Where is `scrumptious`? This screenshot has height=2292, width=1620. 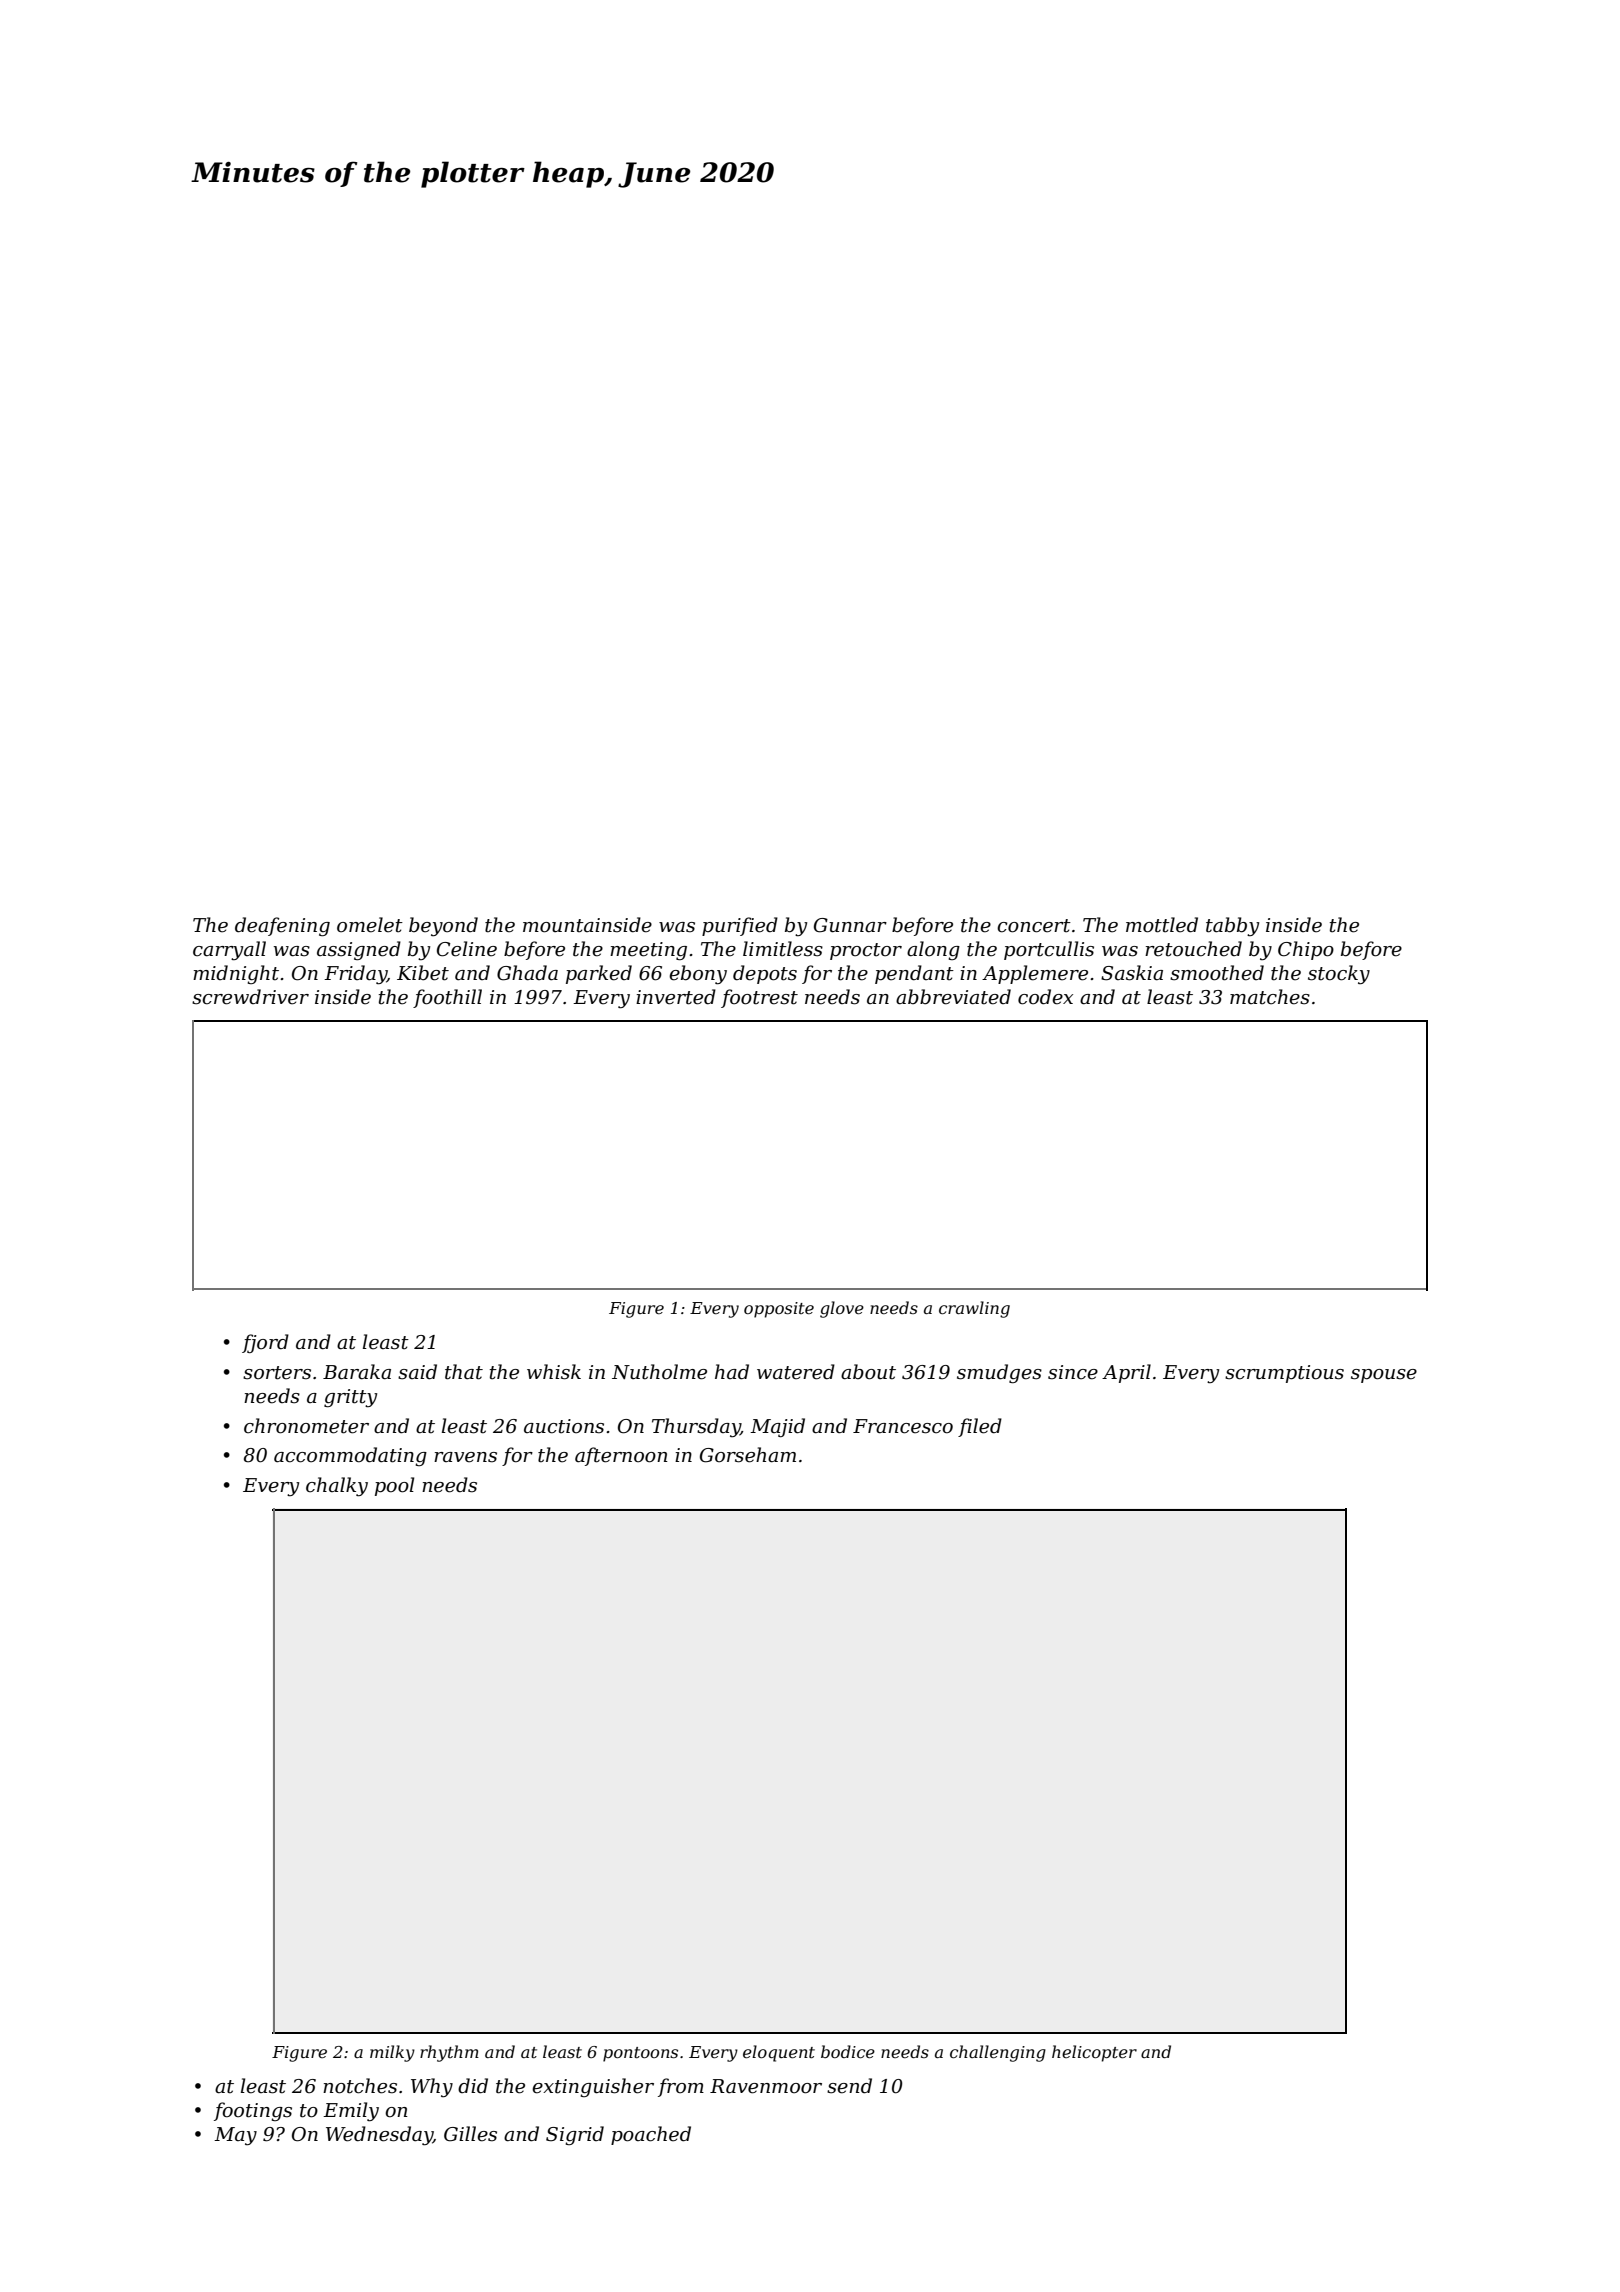
scrumptious is located at coordinates (1284, 1374).
